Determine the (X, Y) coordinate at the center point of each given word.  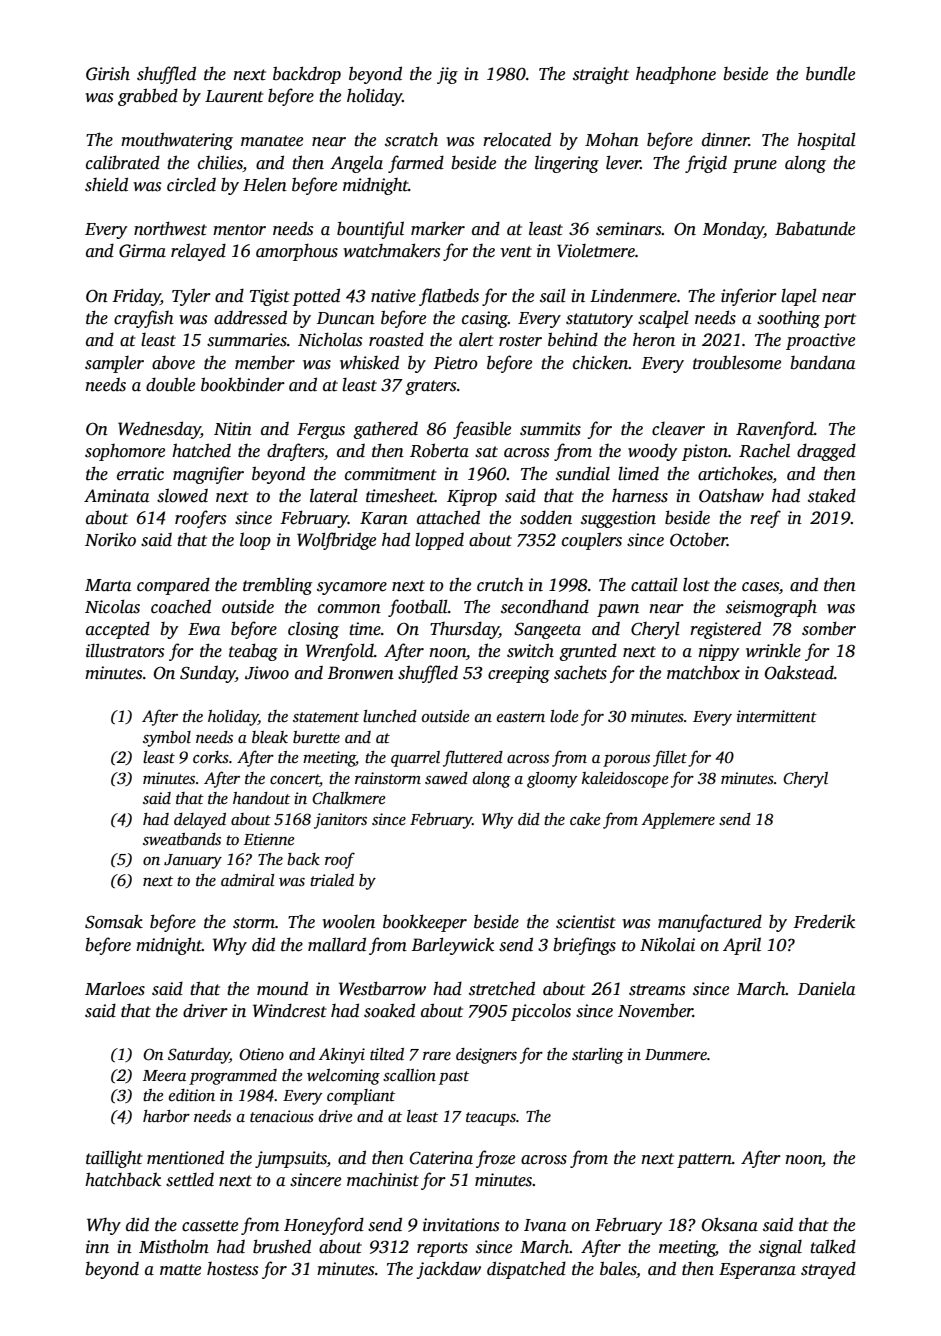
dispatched (526, 1270)
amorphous (297, 252)
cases (760, 587)
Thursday (464, 630)
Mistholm (174, 1246)
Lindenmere (633, 295)
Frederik (824, 921)
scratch (411, 139)
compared (173, 586)
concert (295, 779)
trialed (332, 880)
